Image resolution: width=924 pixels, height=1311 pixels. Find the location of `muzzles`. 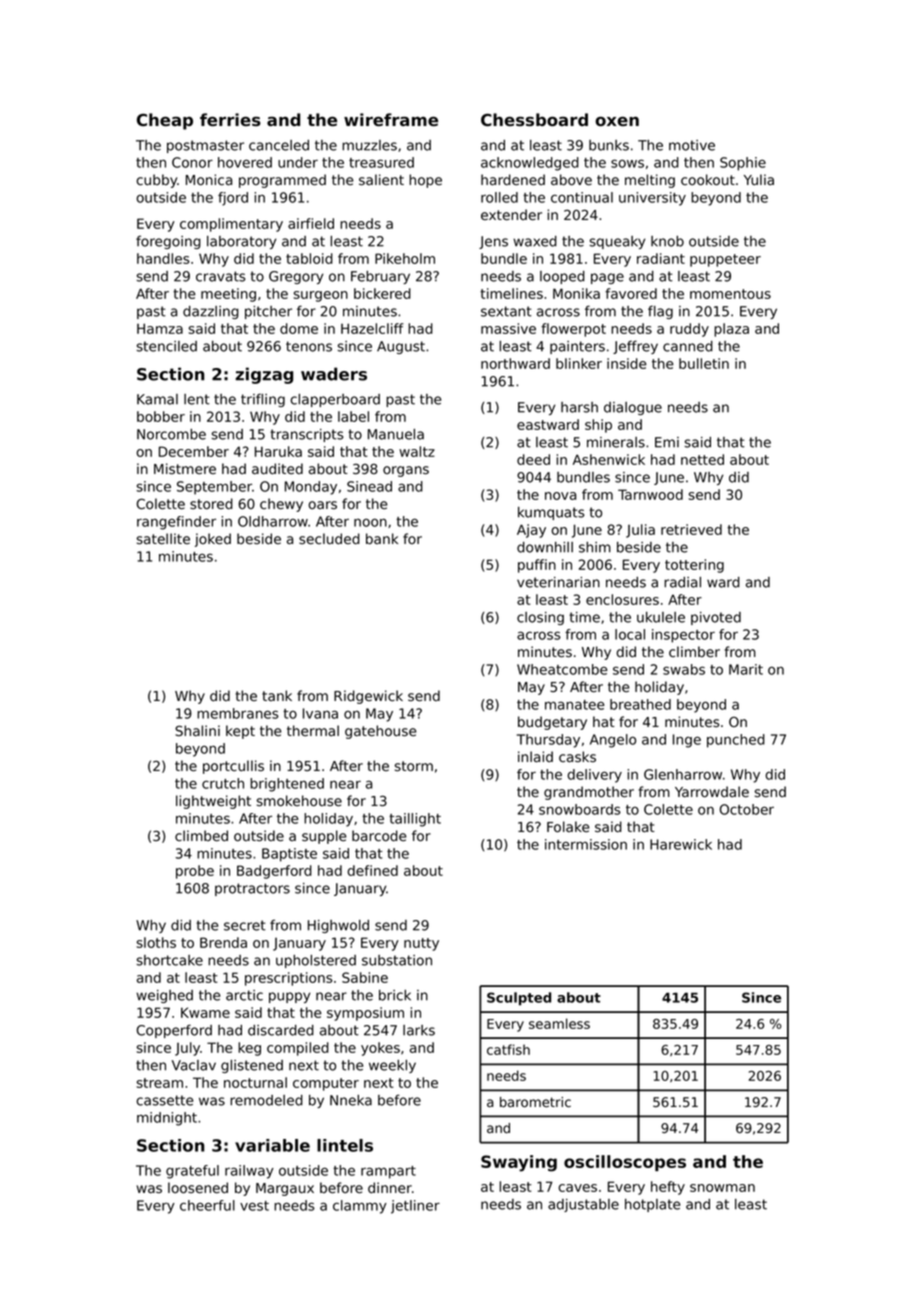

muzzles is located at coordinates (369, 145).
